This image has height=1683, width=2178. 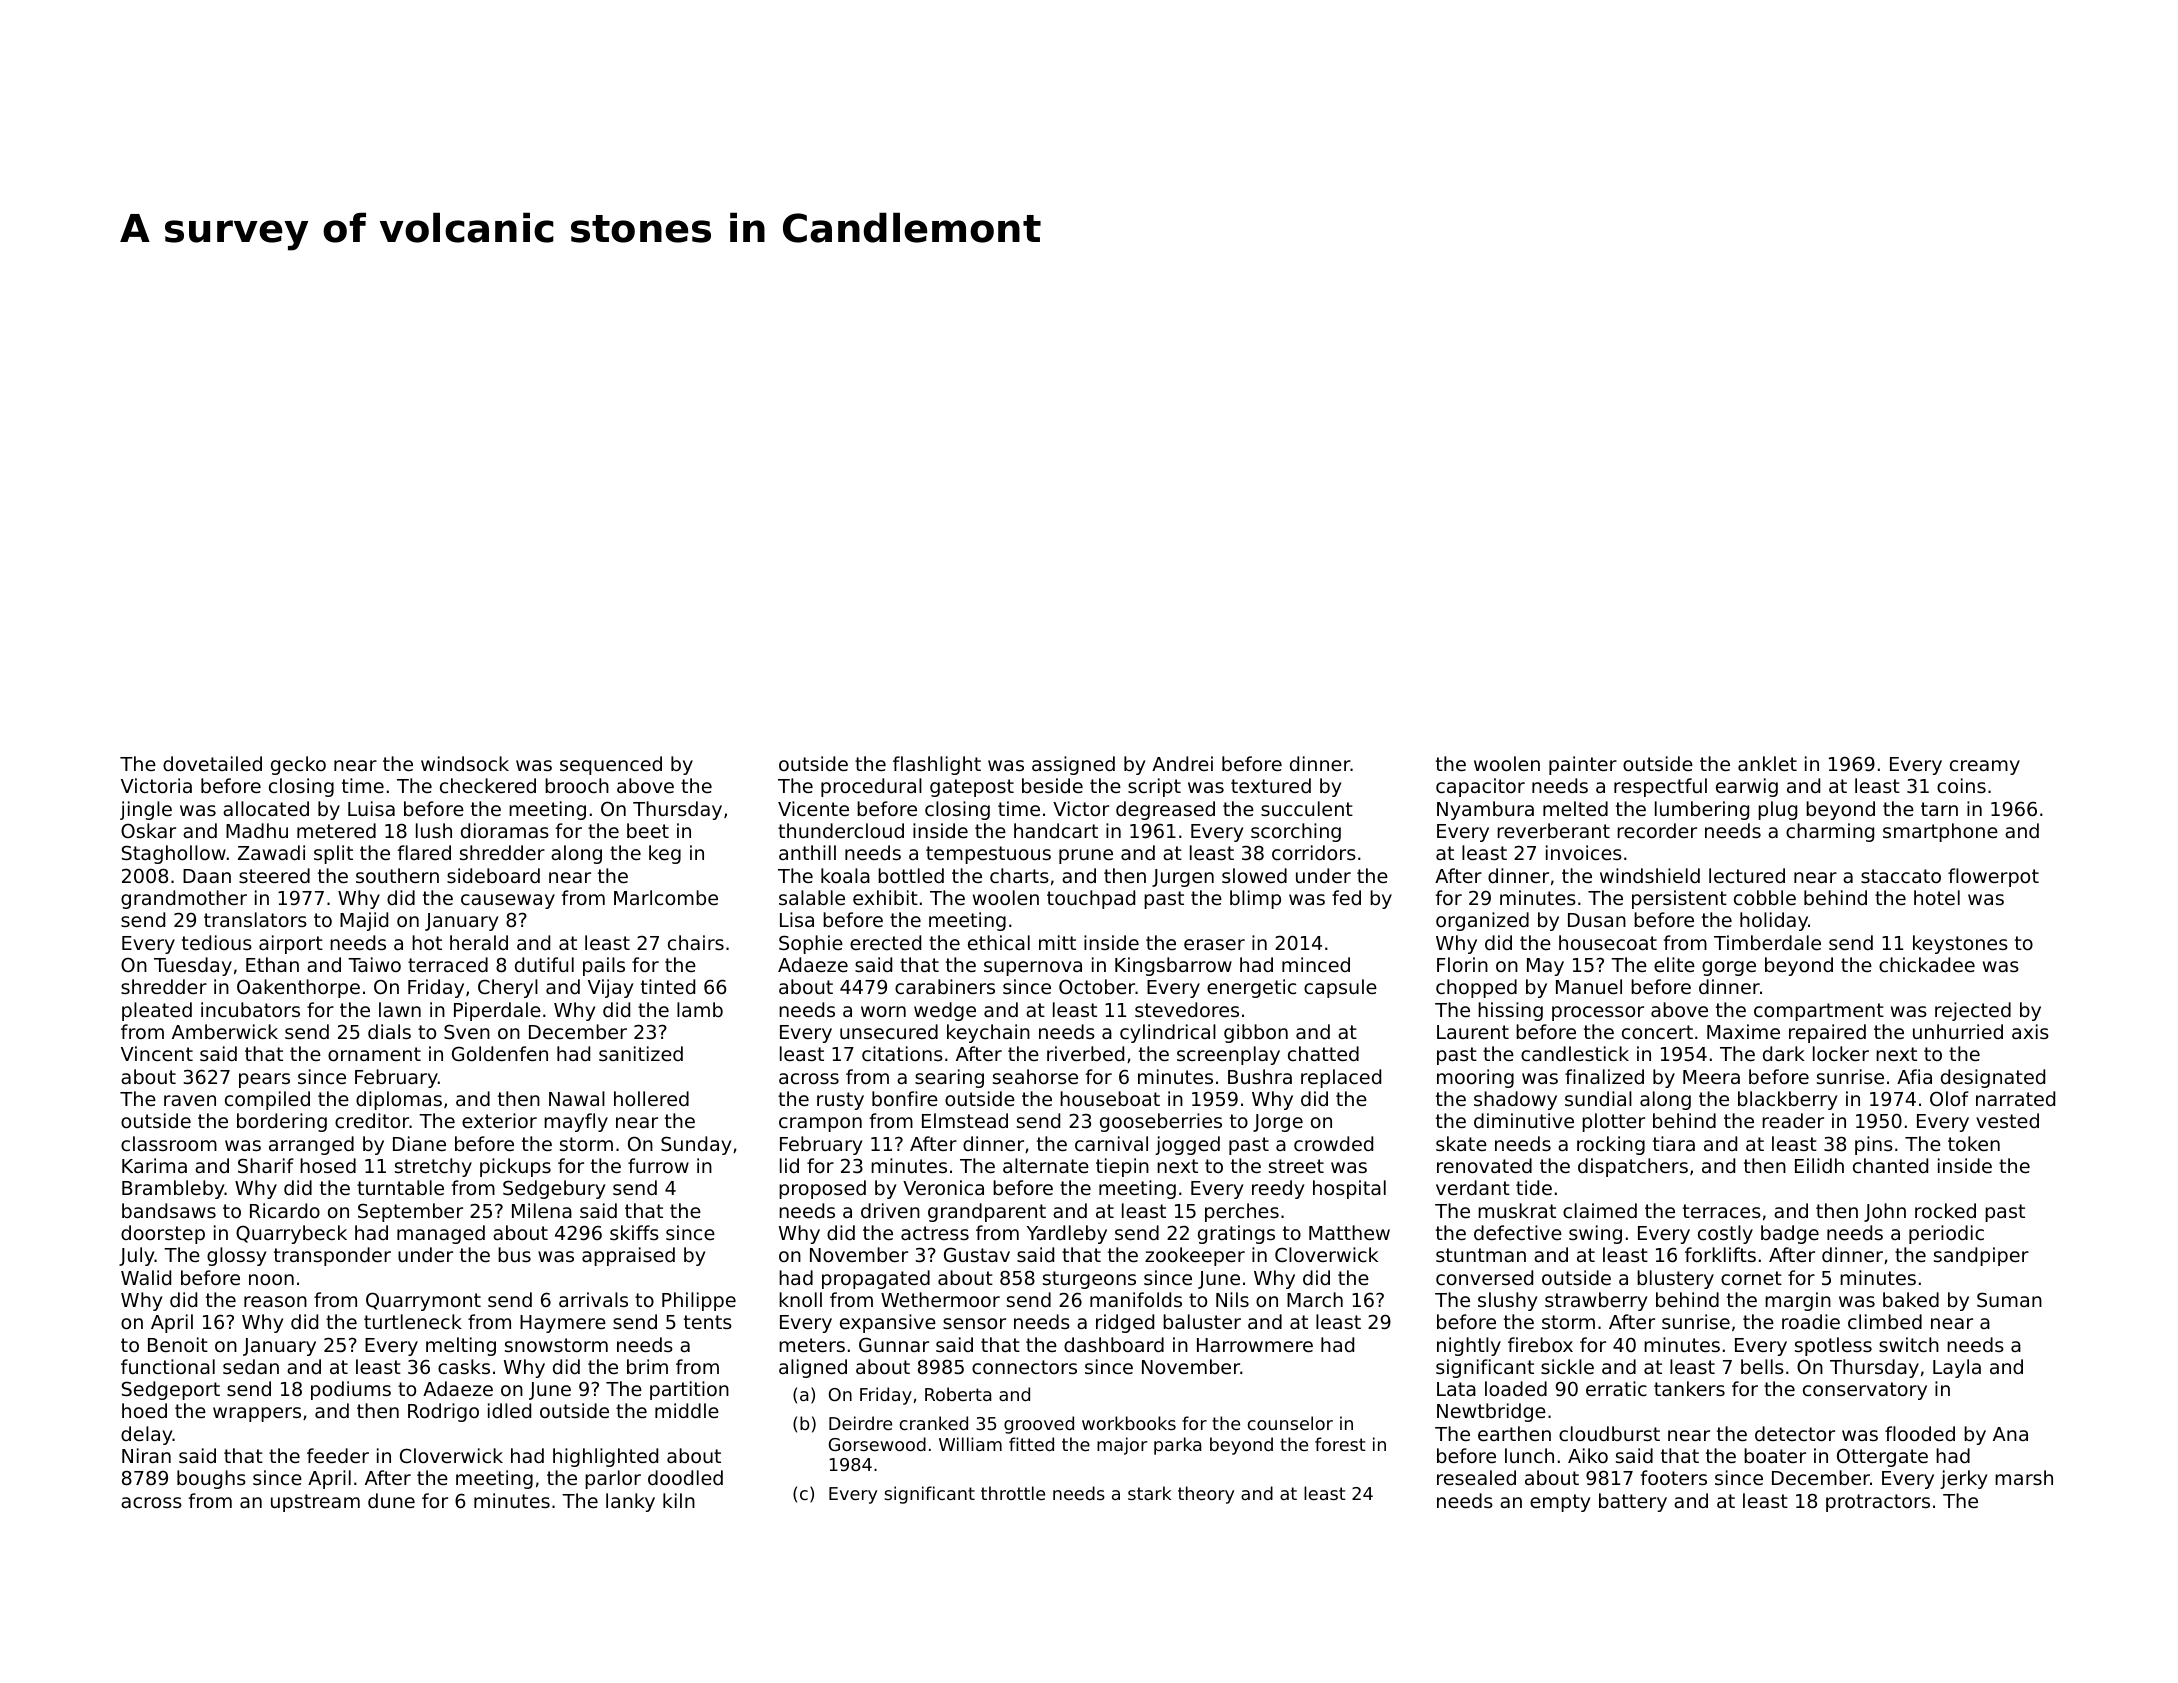 I want to click on boughs, so click(x=211, y=1479).
